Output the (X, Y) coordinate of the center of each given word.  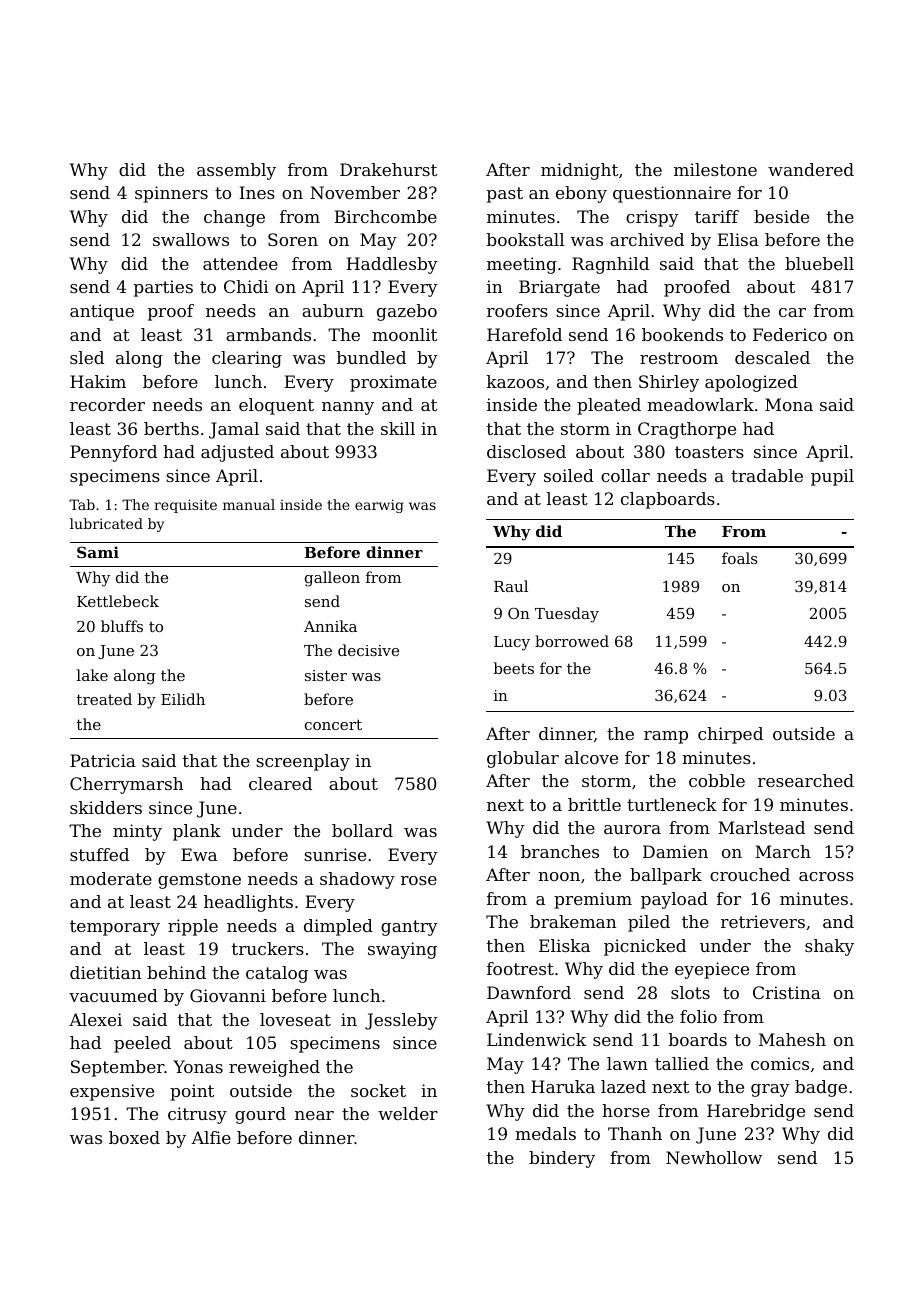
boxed (134, 1137)
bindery (562, 1159)
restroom (679, 358)
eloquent (276, 406)
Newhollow (714, 1157)
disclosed (526, 451)
